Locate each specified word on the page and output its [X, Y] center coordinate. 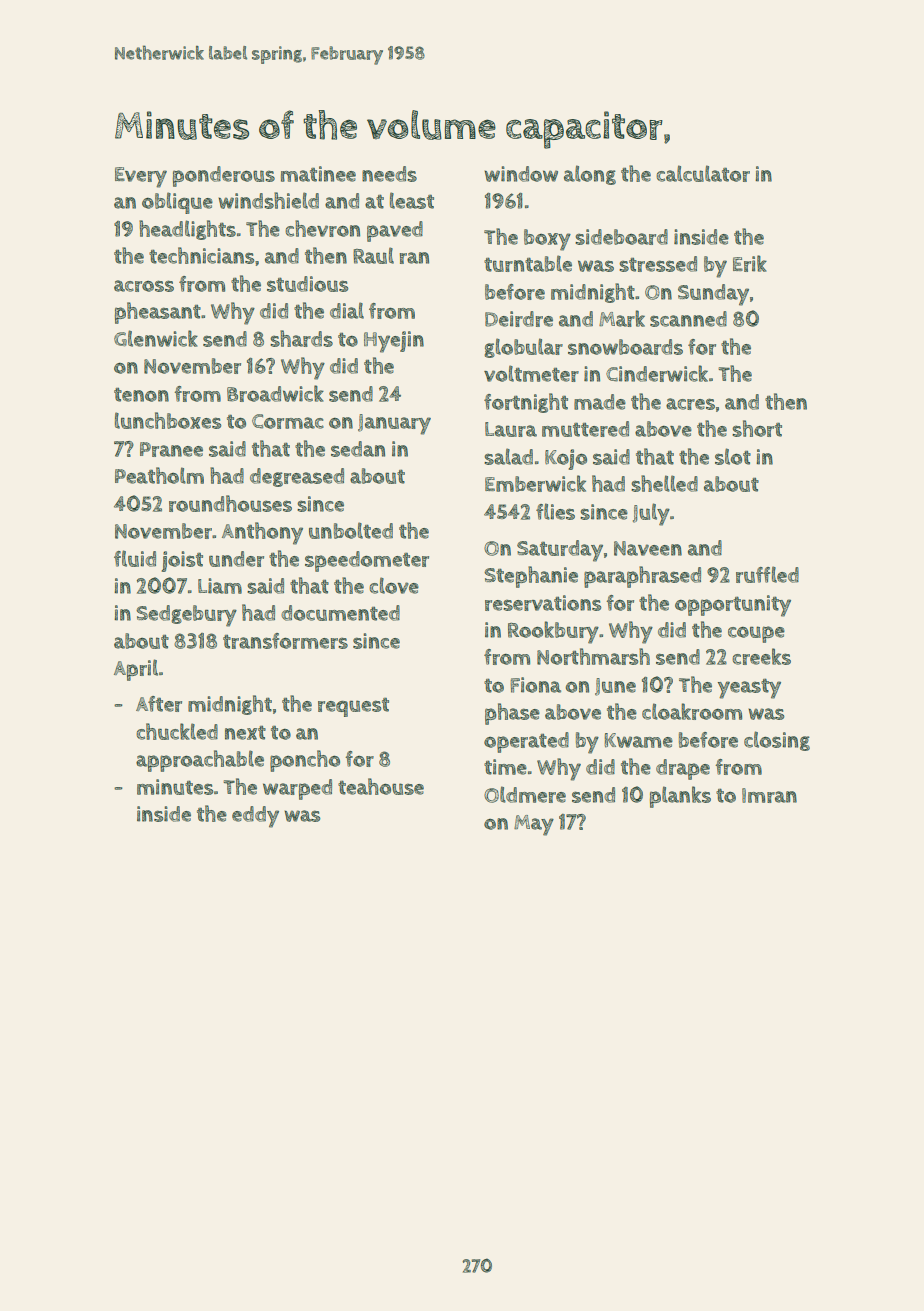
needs [389, 174]
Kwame [638, 740]
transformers [285, 641]
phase [512, 714]
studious [307, 284]
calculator [703, 173]
